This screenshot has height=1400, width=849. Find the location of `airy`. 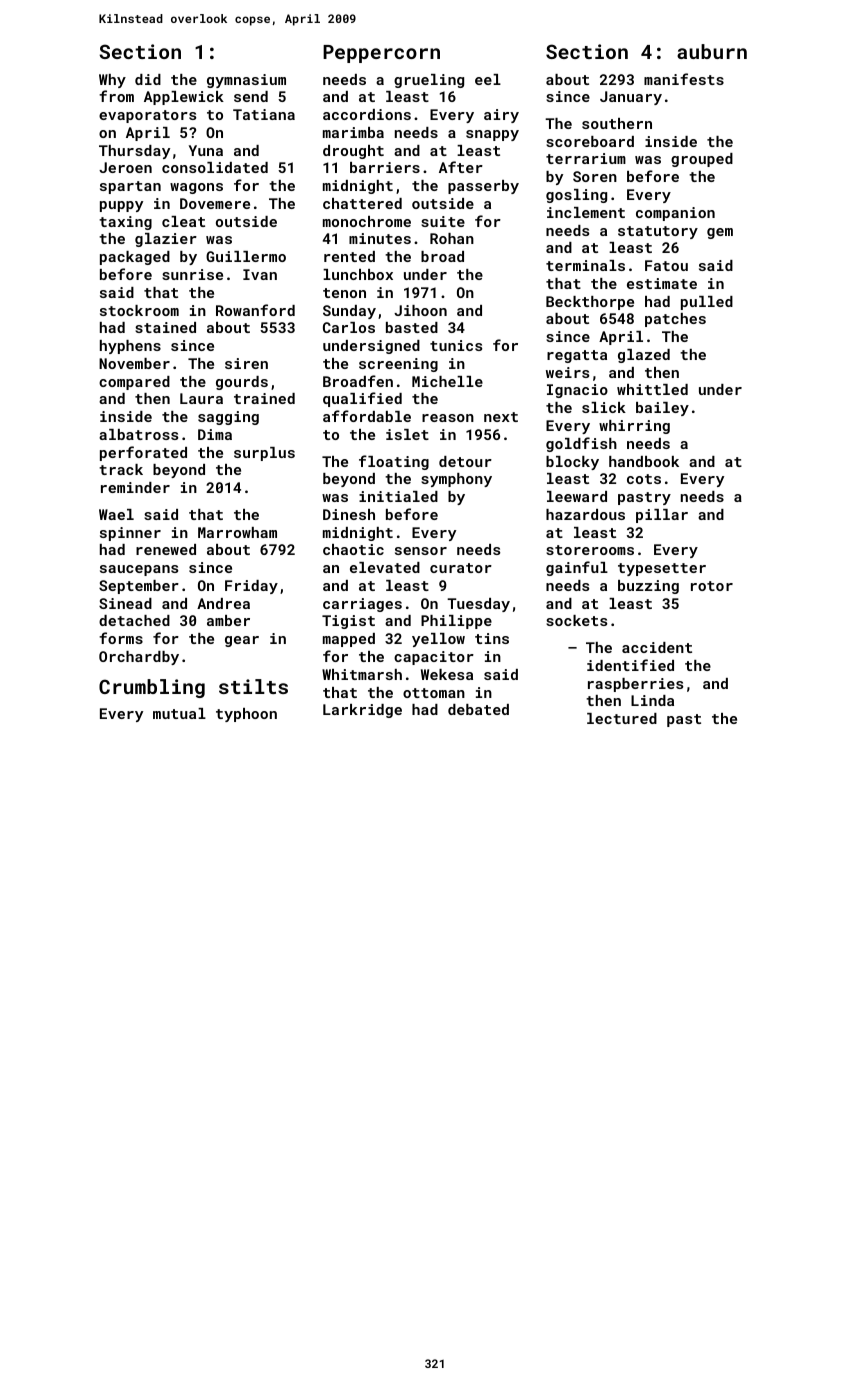

airy is located at coordinates (501, 116).
